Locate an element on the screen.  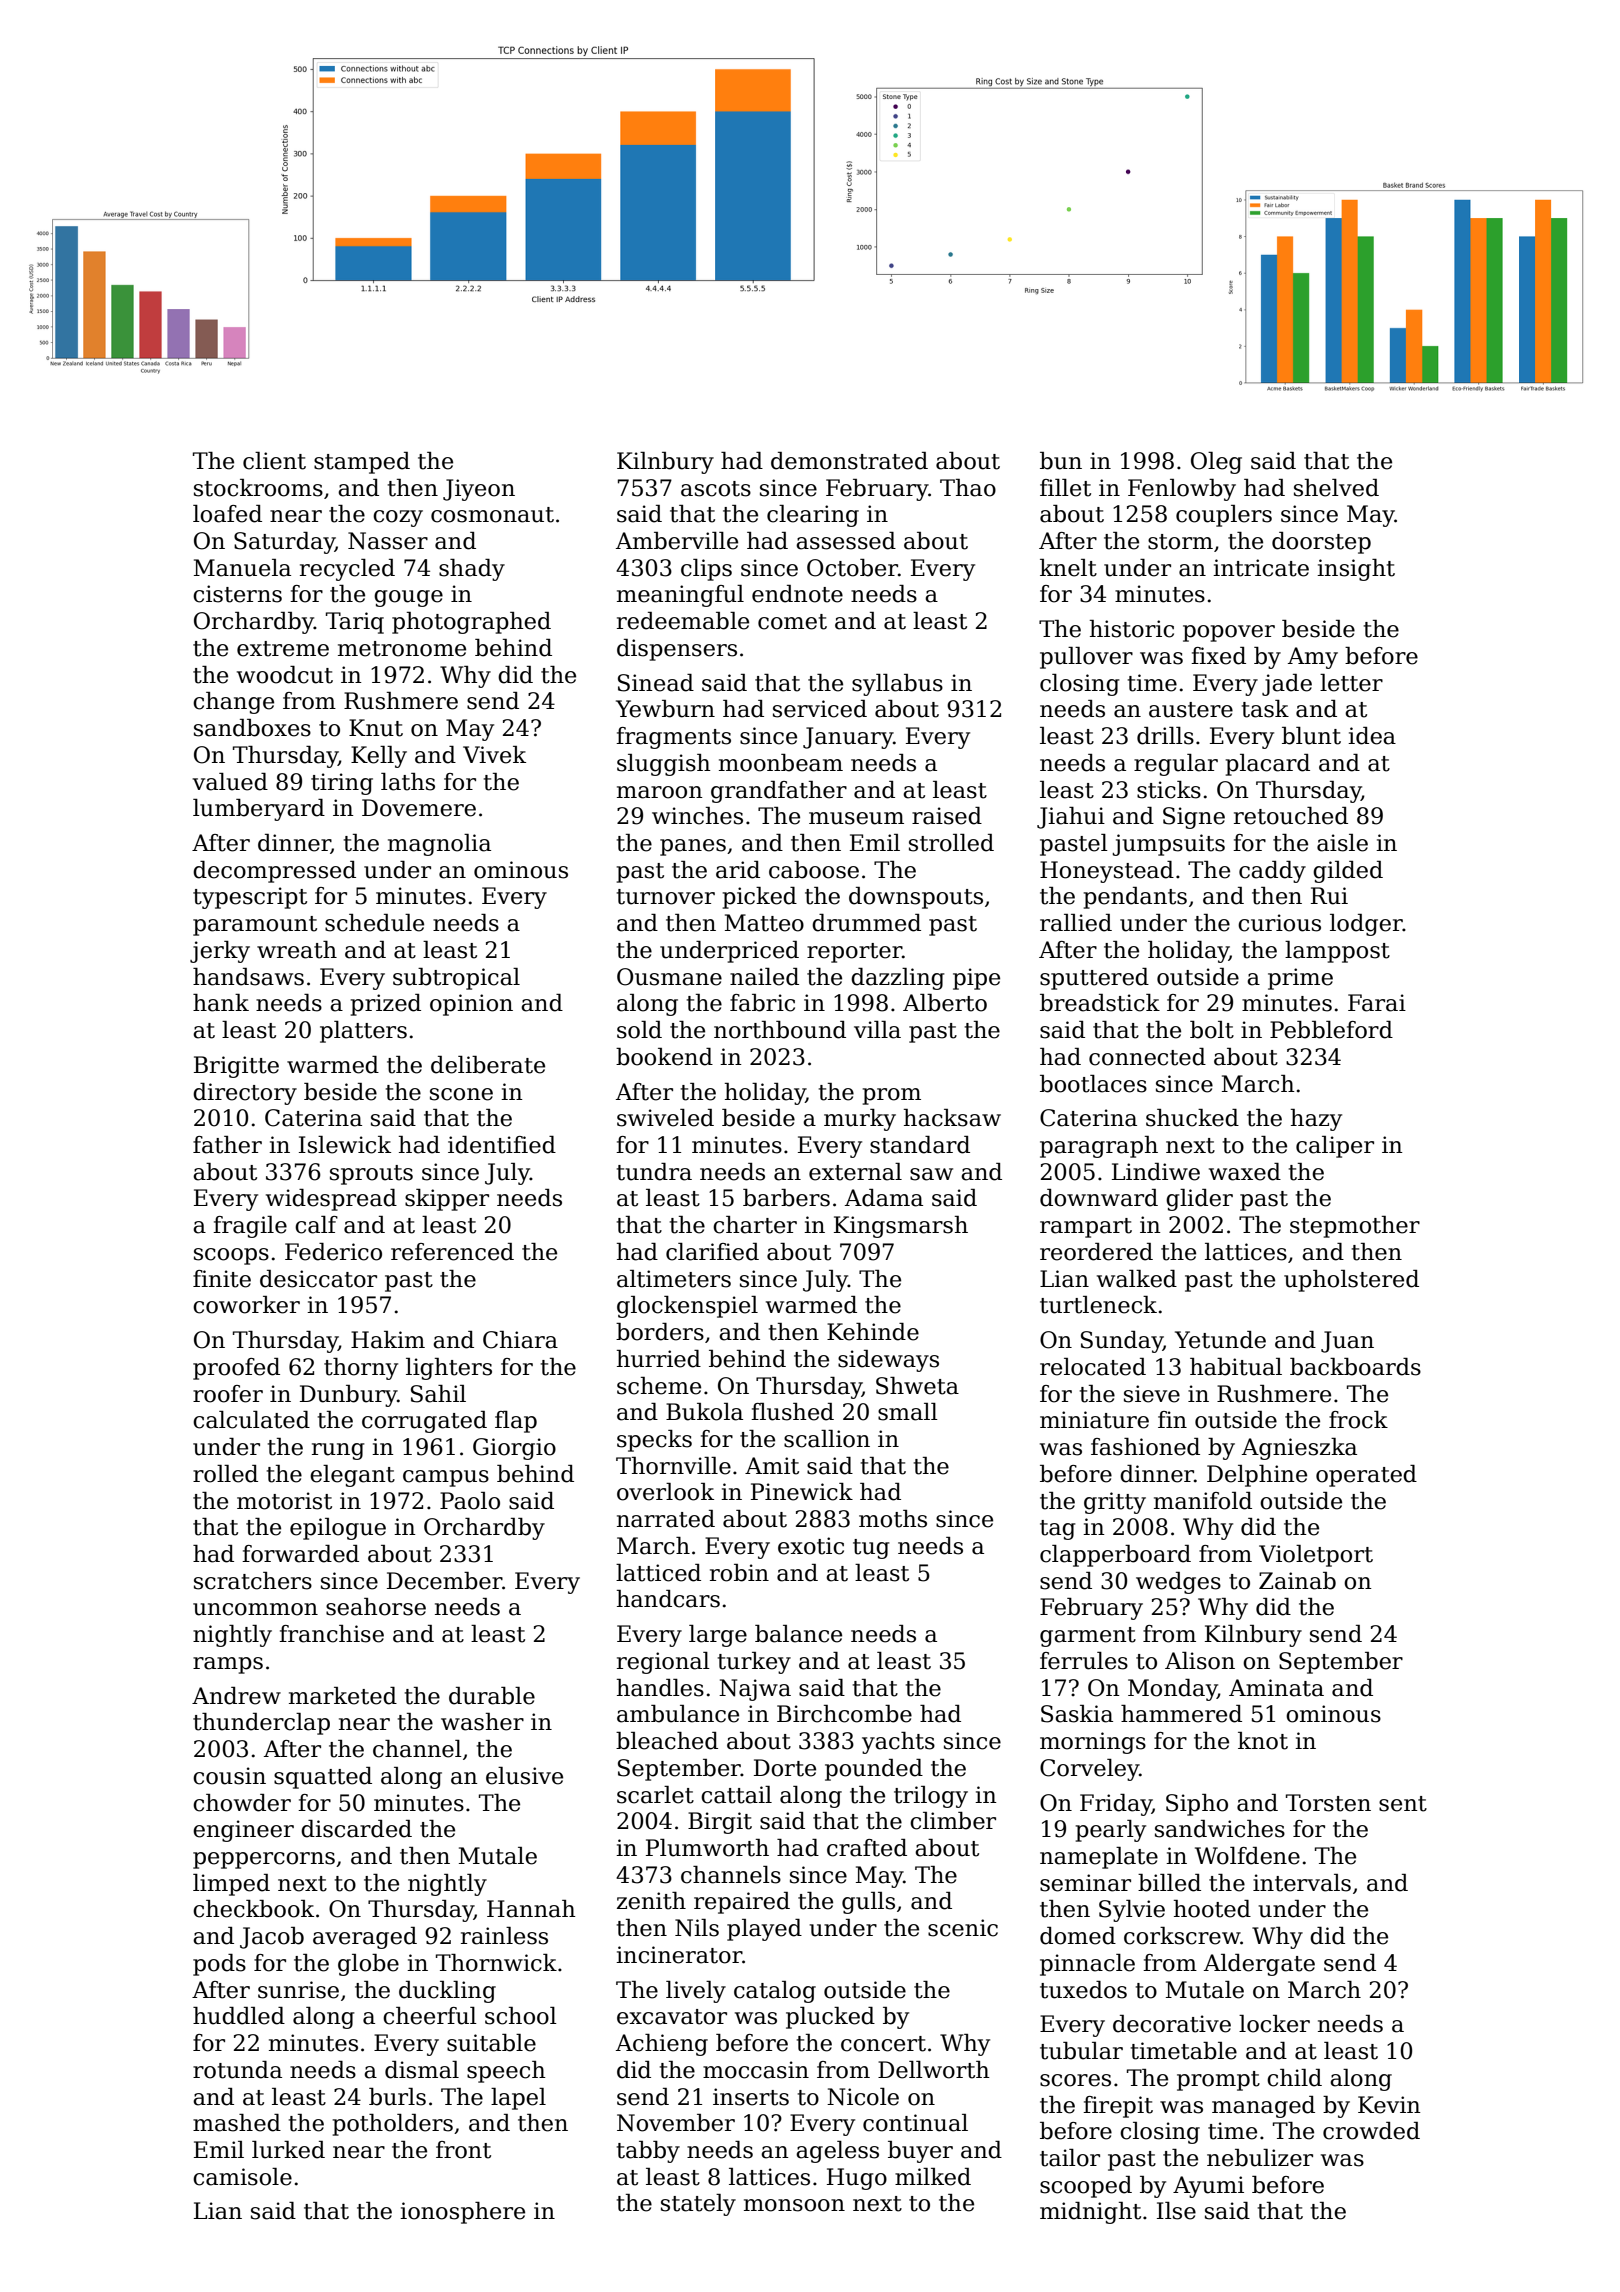
syllabus is located at coordinates (897, 685).
